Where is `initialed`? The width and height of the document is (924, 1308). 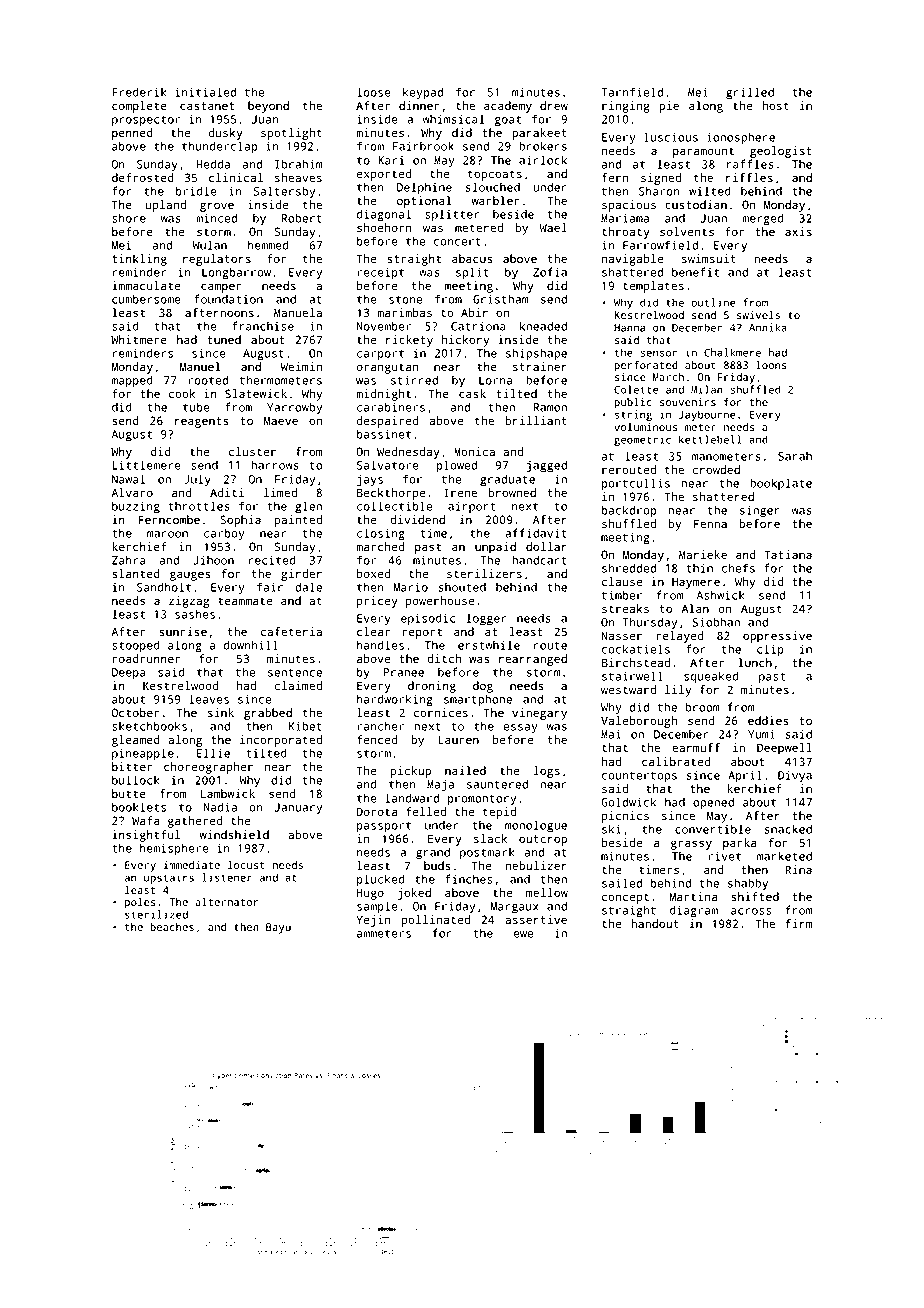 initialed is located at coordinates (205, 92).
